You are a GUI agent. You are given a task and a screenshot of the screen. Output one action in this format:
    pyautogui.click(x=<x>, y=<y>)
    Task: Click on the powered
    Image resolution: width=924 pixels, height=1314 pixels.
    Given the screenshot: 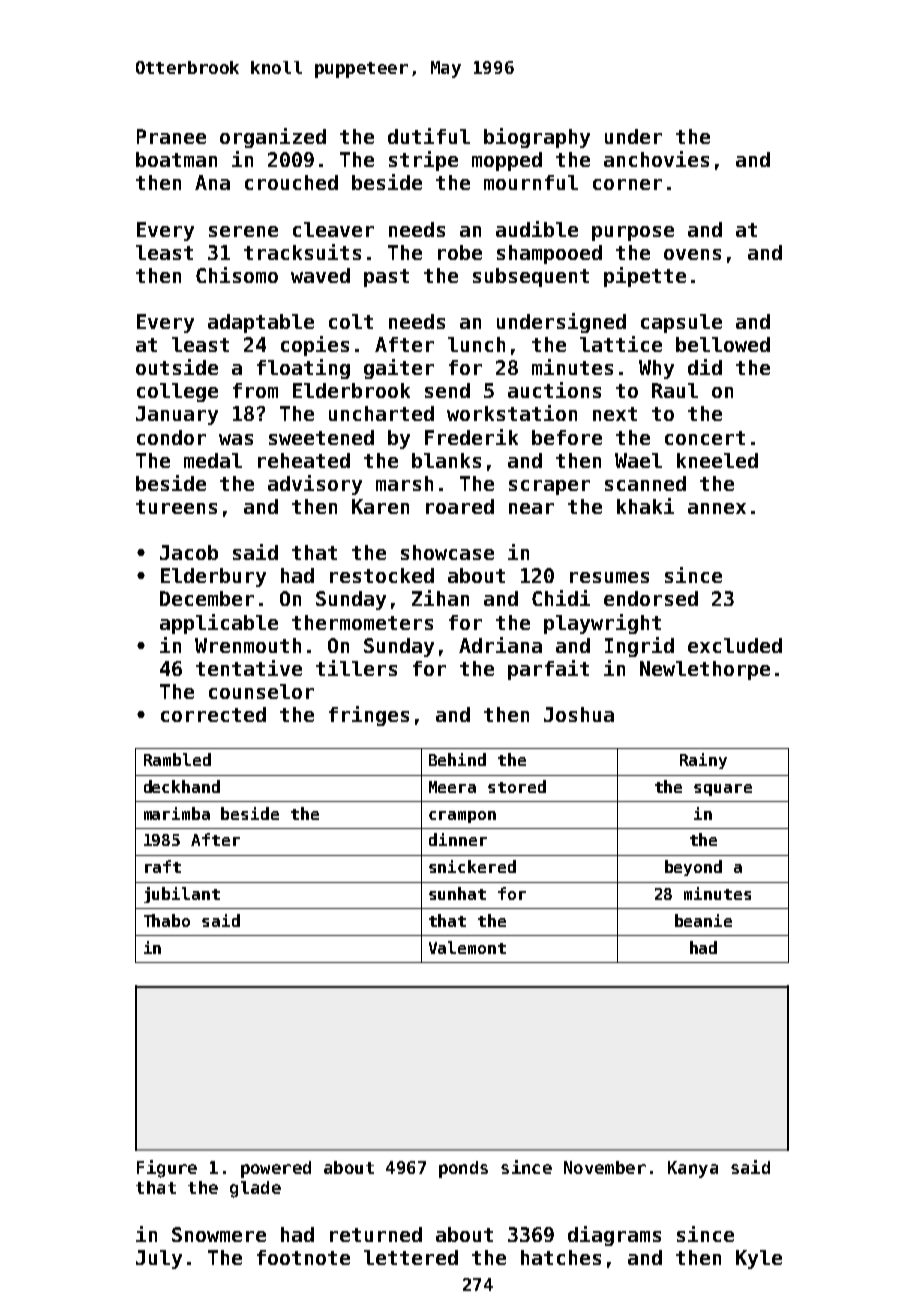 What is the action you would take?
    pyautogui.click(x=276, y=1169)
